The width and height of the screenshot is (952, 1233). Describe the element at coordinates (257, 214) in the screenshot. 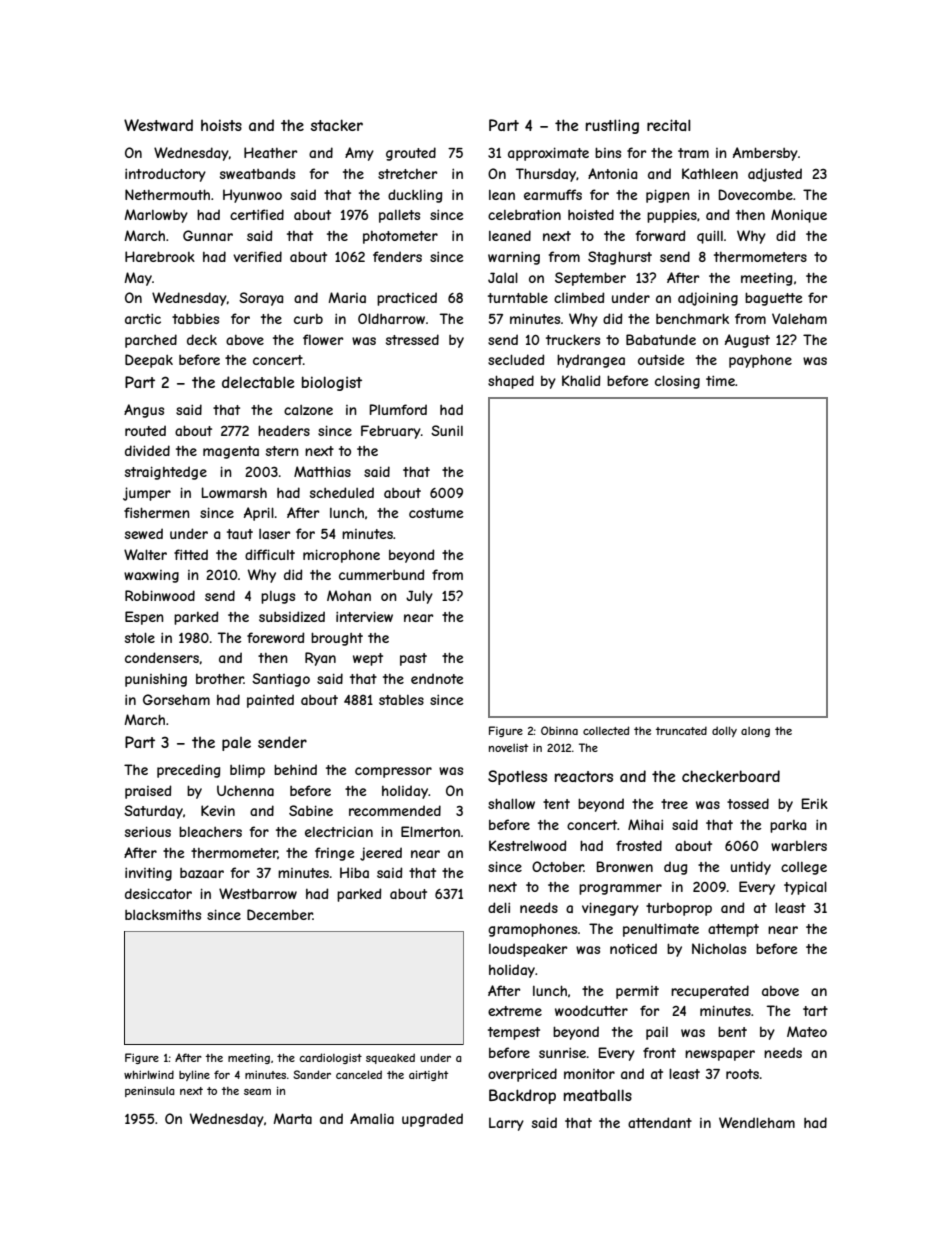

I see `certified` at that location.
